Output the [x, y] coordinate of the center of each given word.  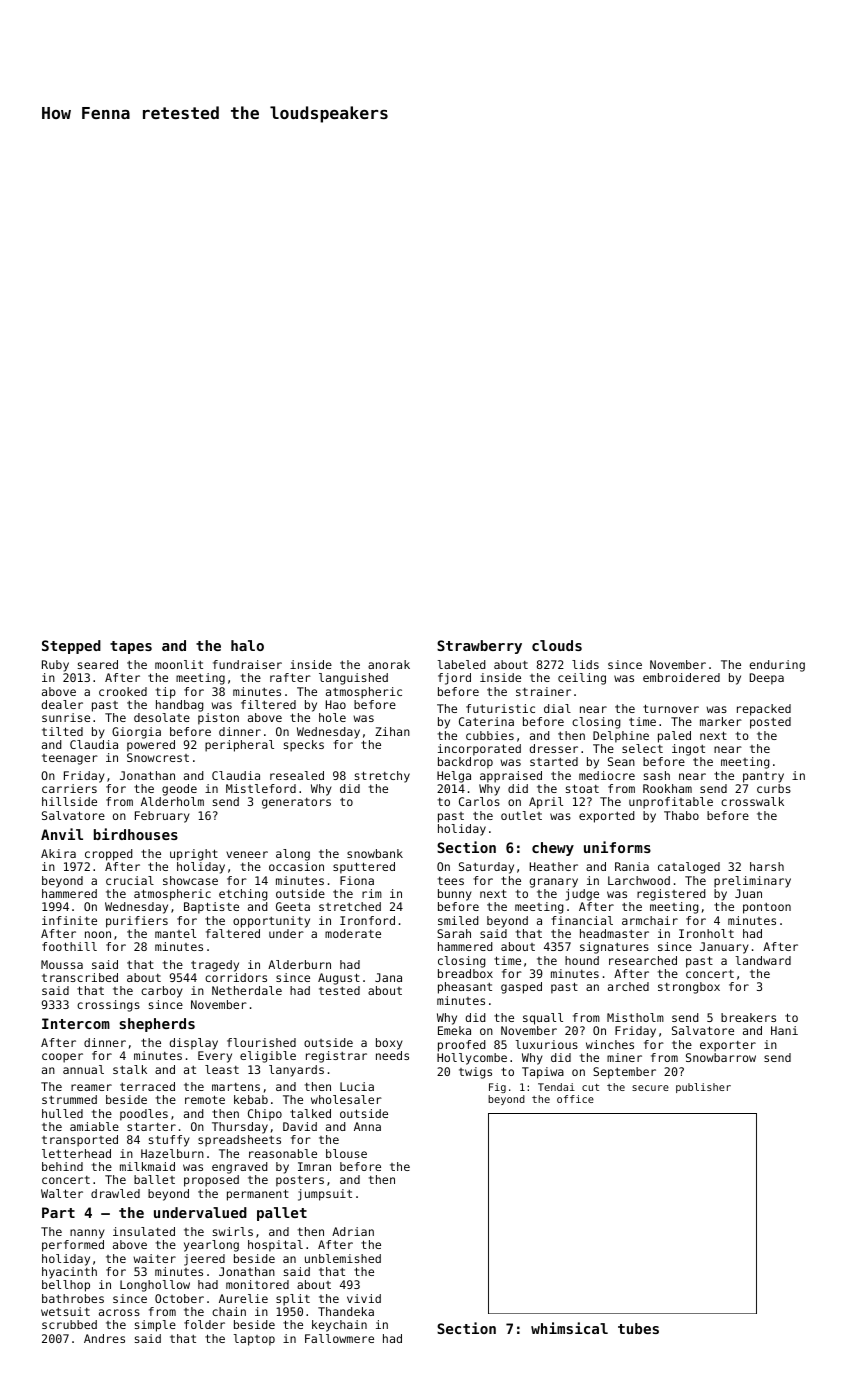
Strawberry [479, 647]
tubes [638, 1328]
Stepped [71, 647]
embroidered [681, 677]
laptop [254, 1340]
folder [204, 1324]
